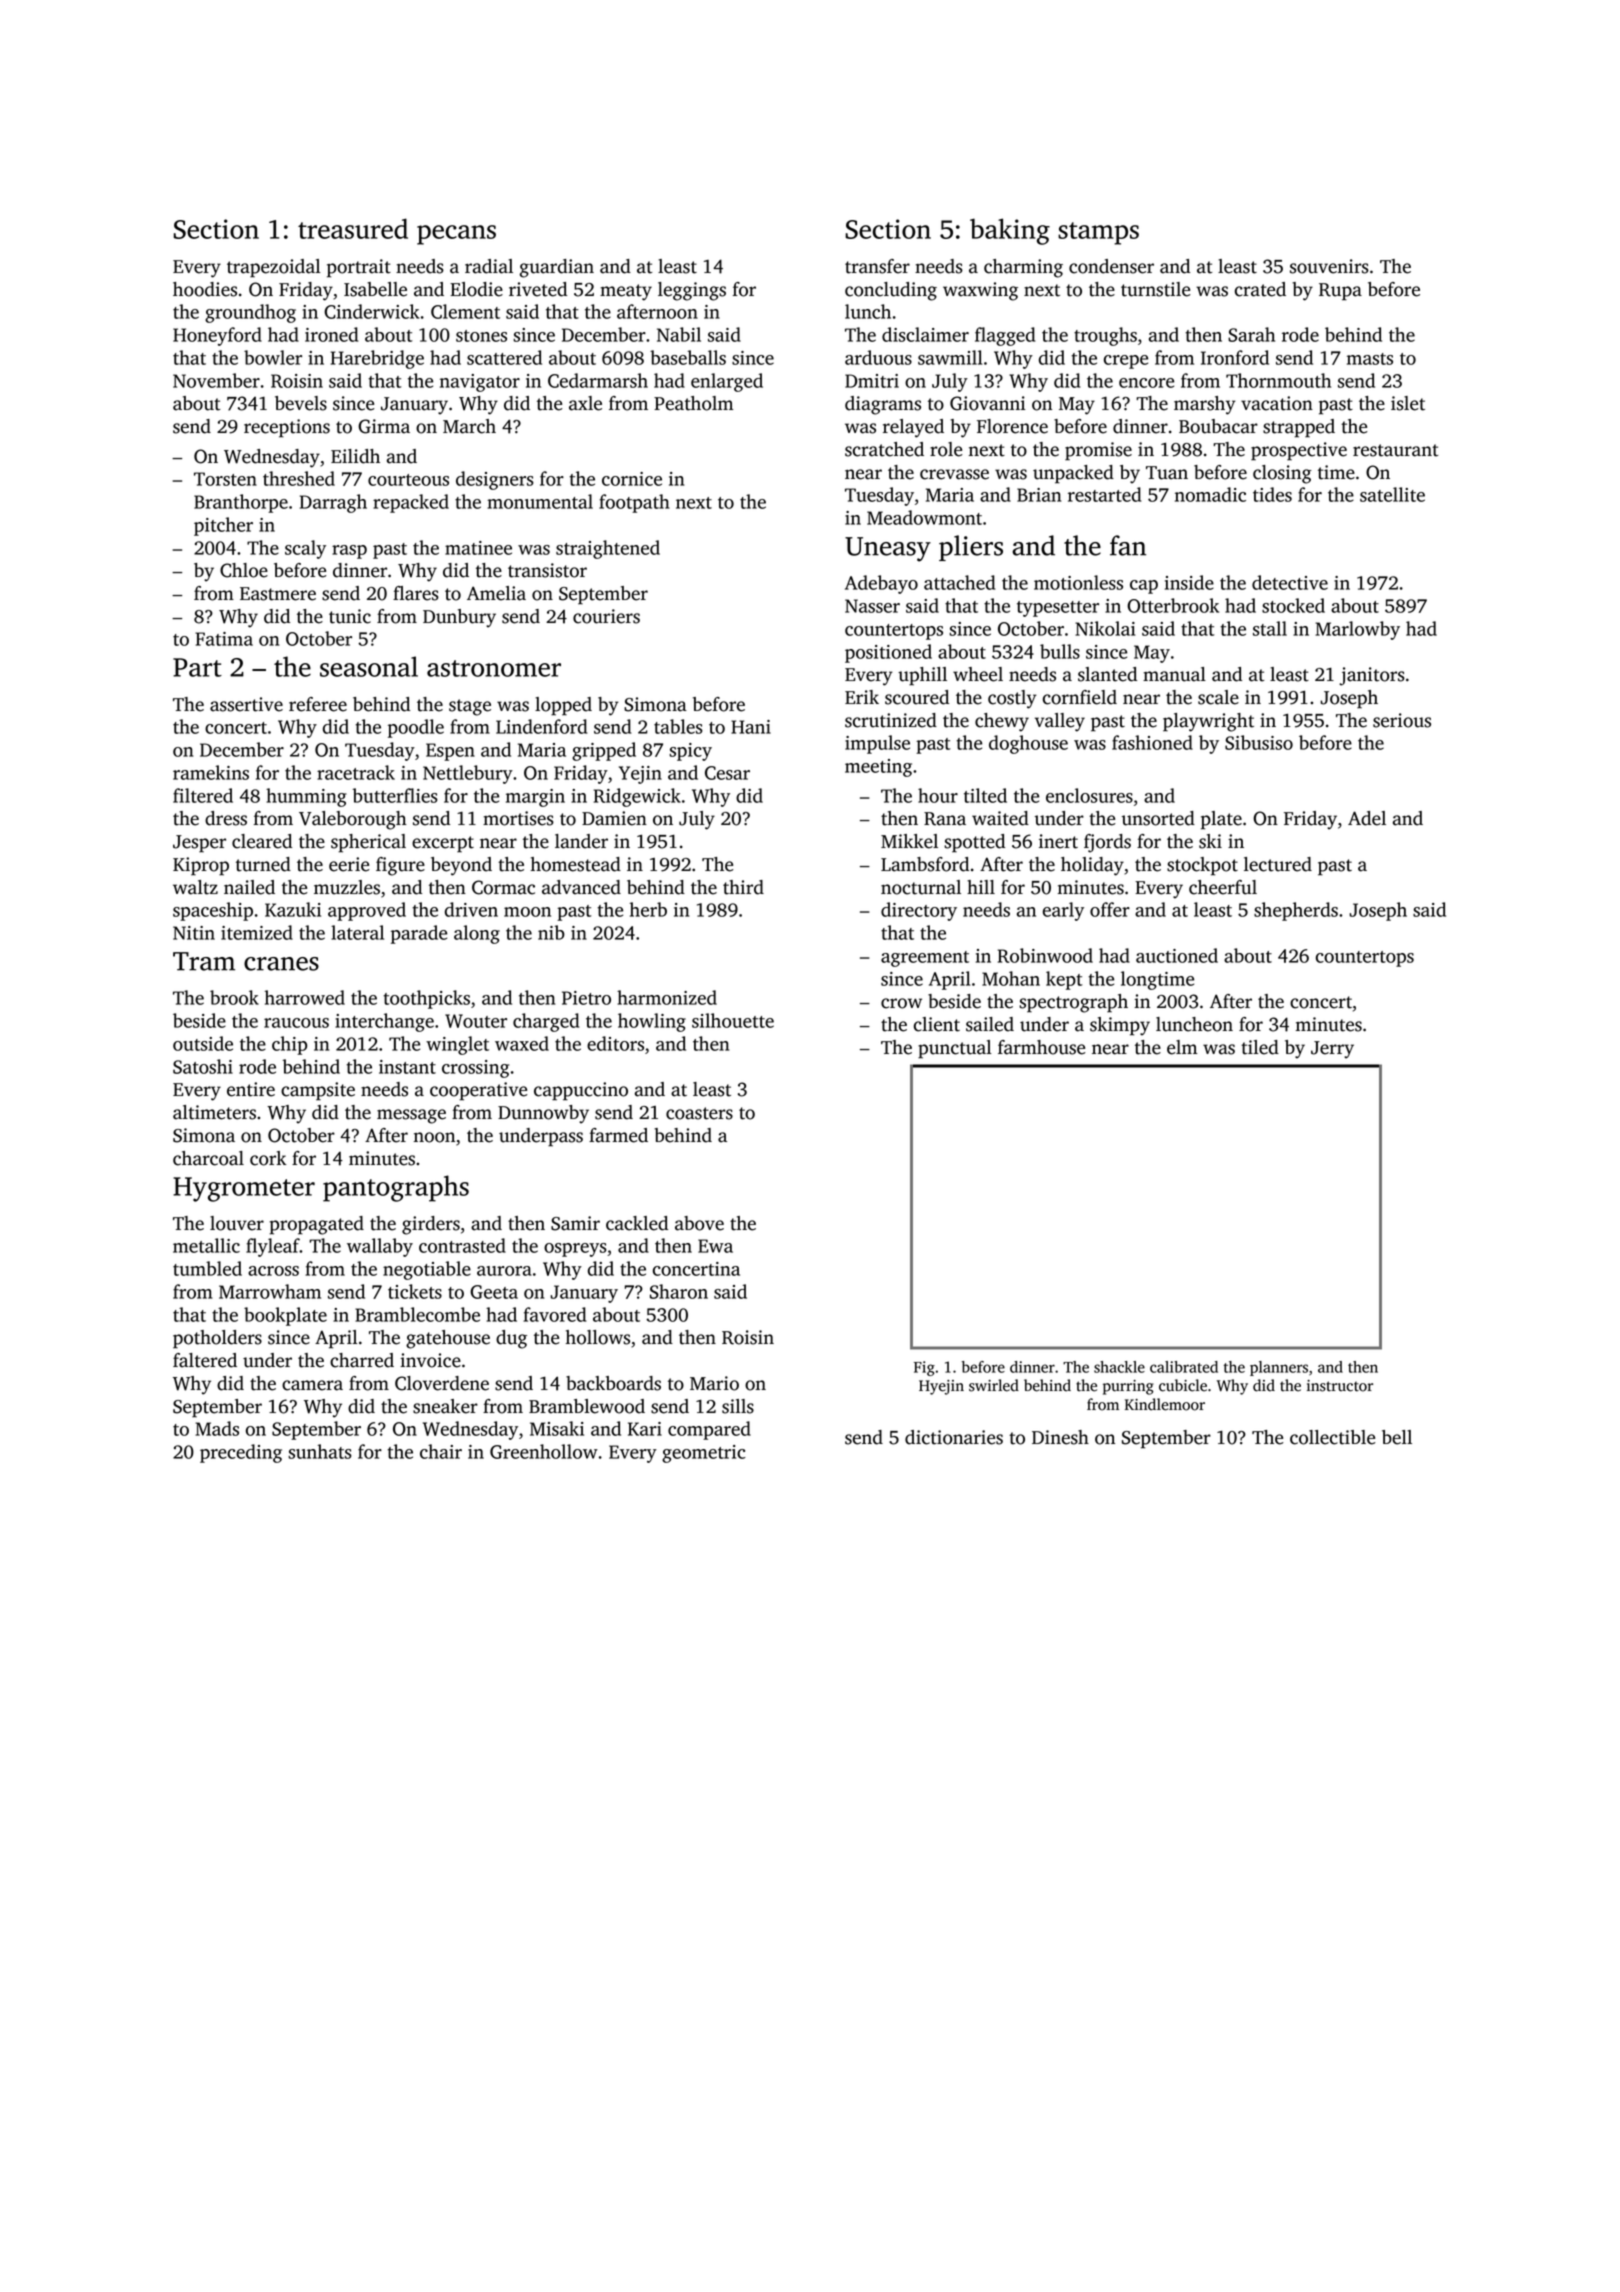  I want to click on treasured, so click(353, 228).
